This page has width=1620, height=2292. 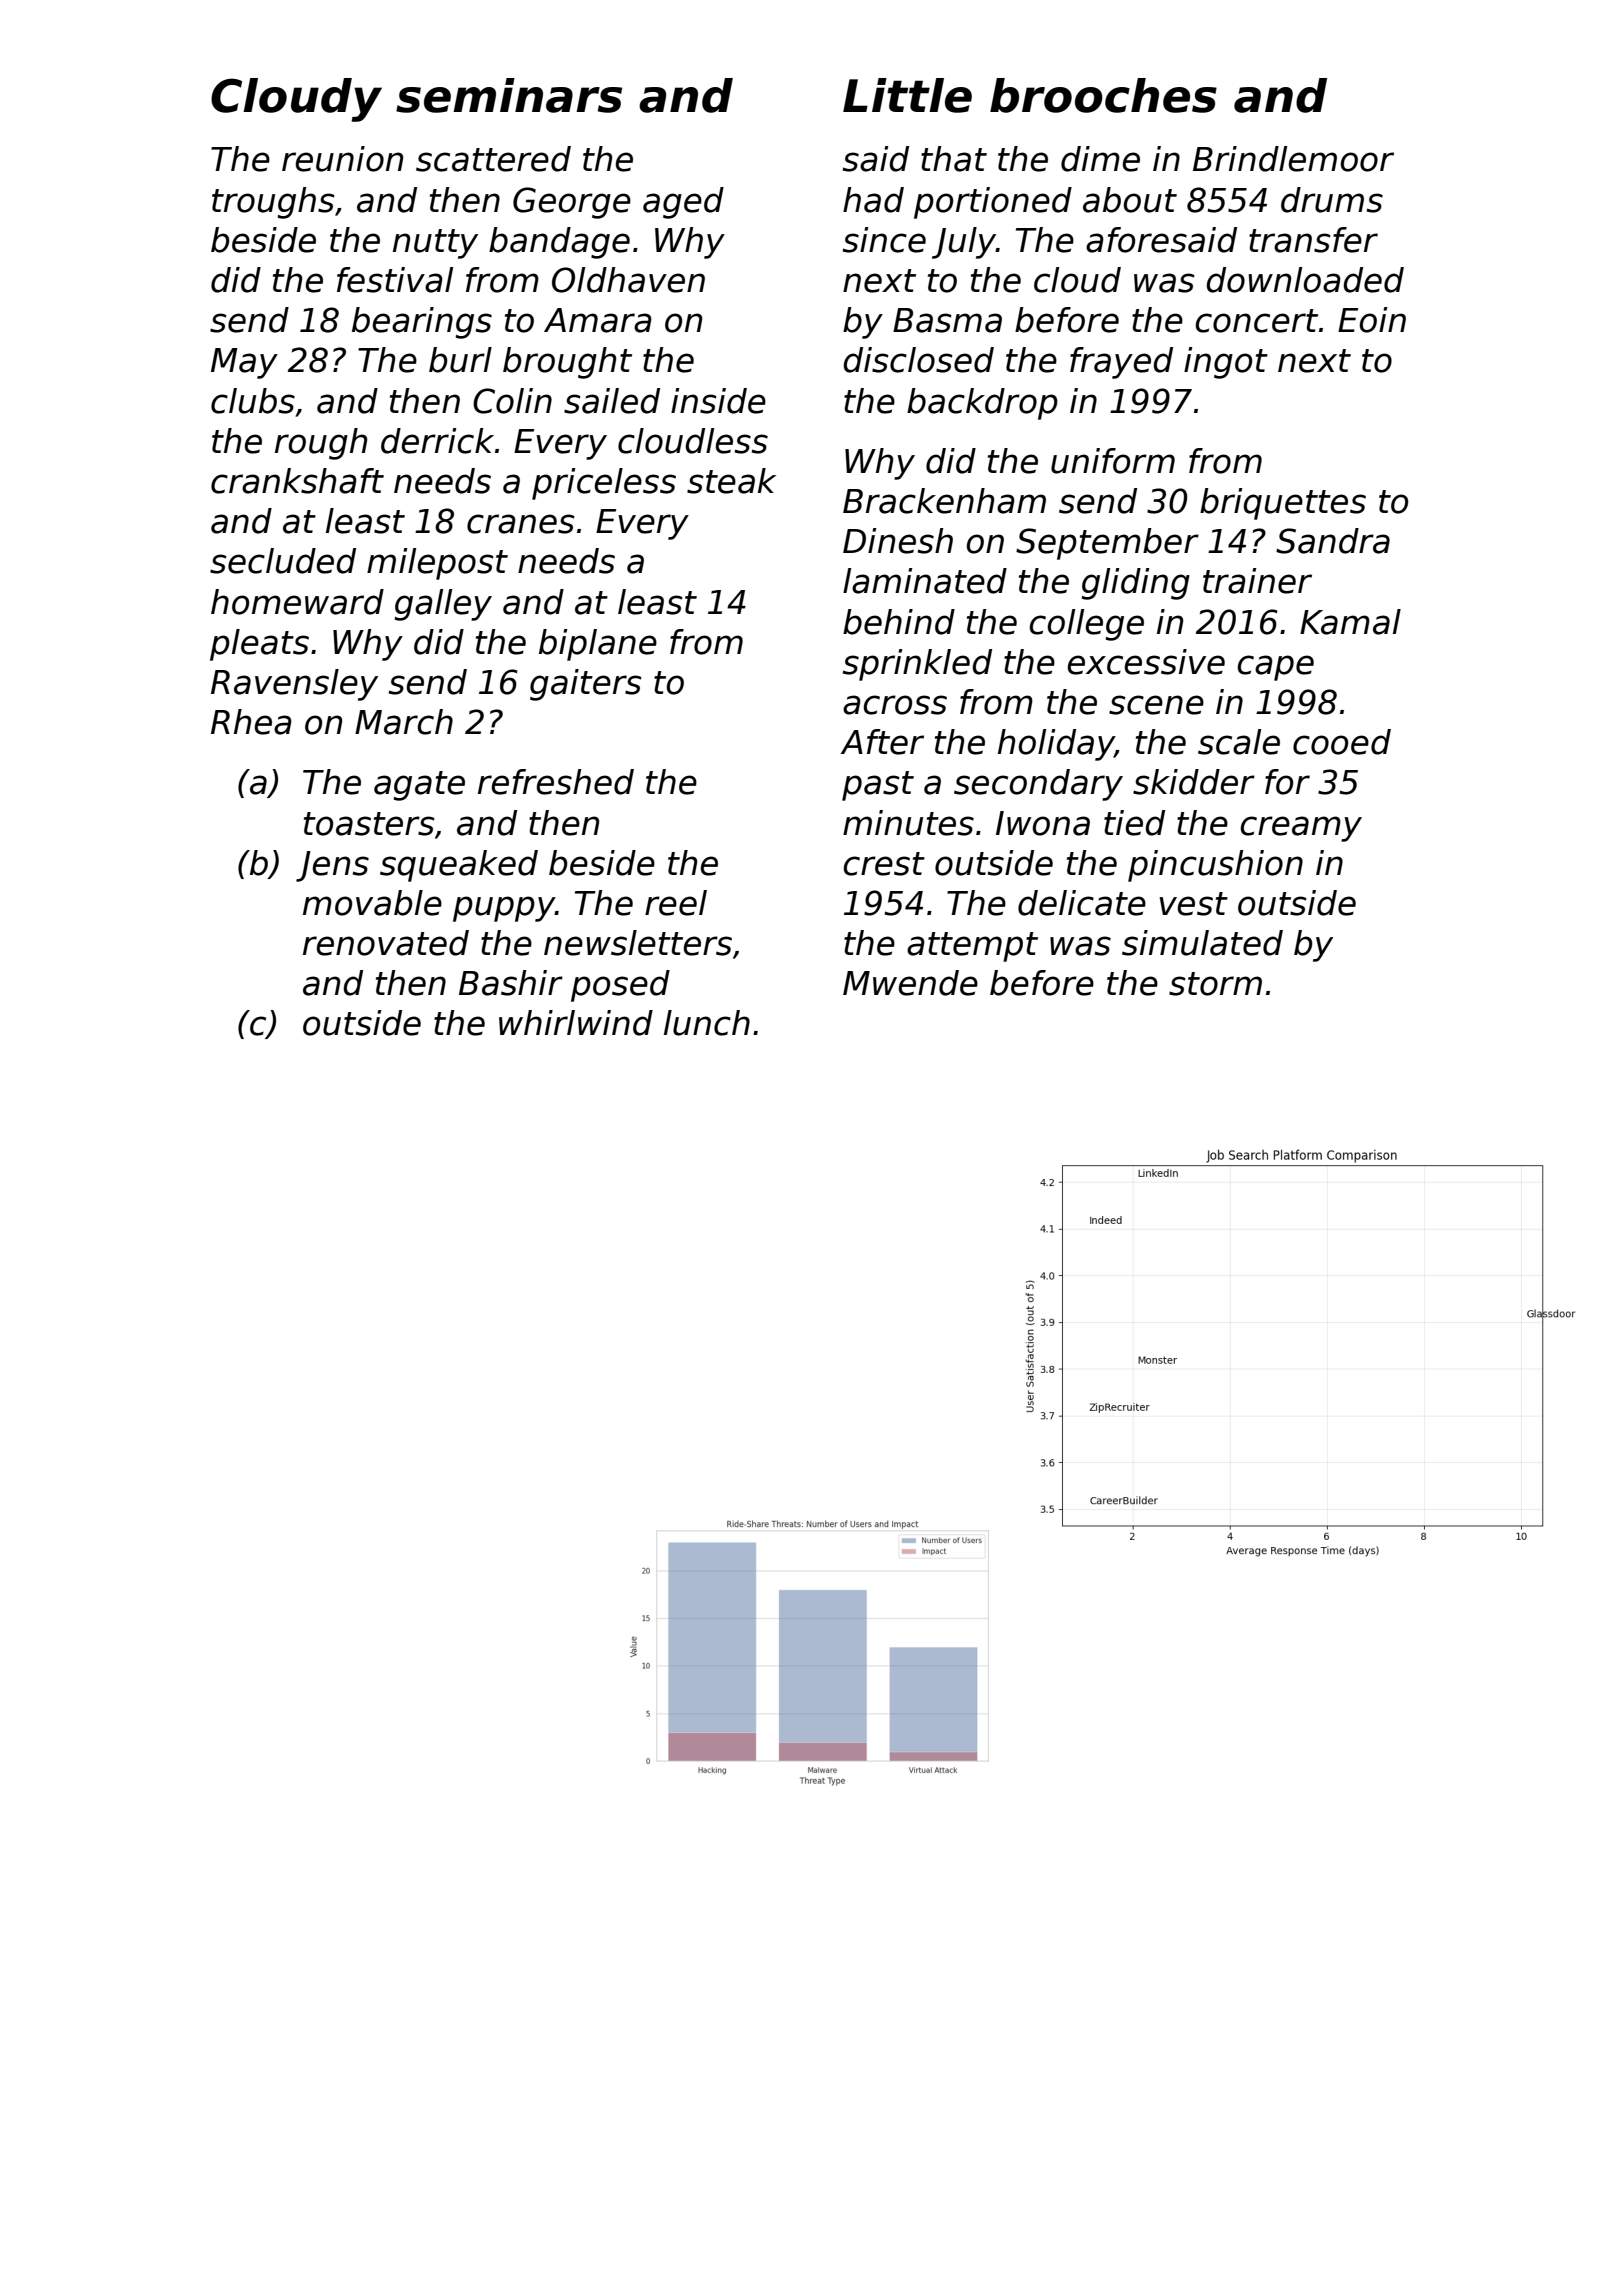 I want to click on Brackenham, so click(x=944, y=501).
